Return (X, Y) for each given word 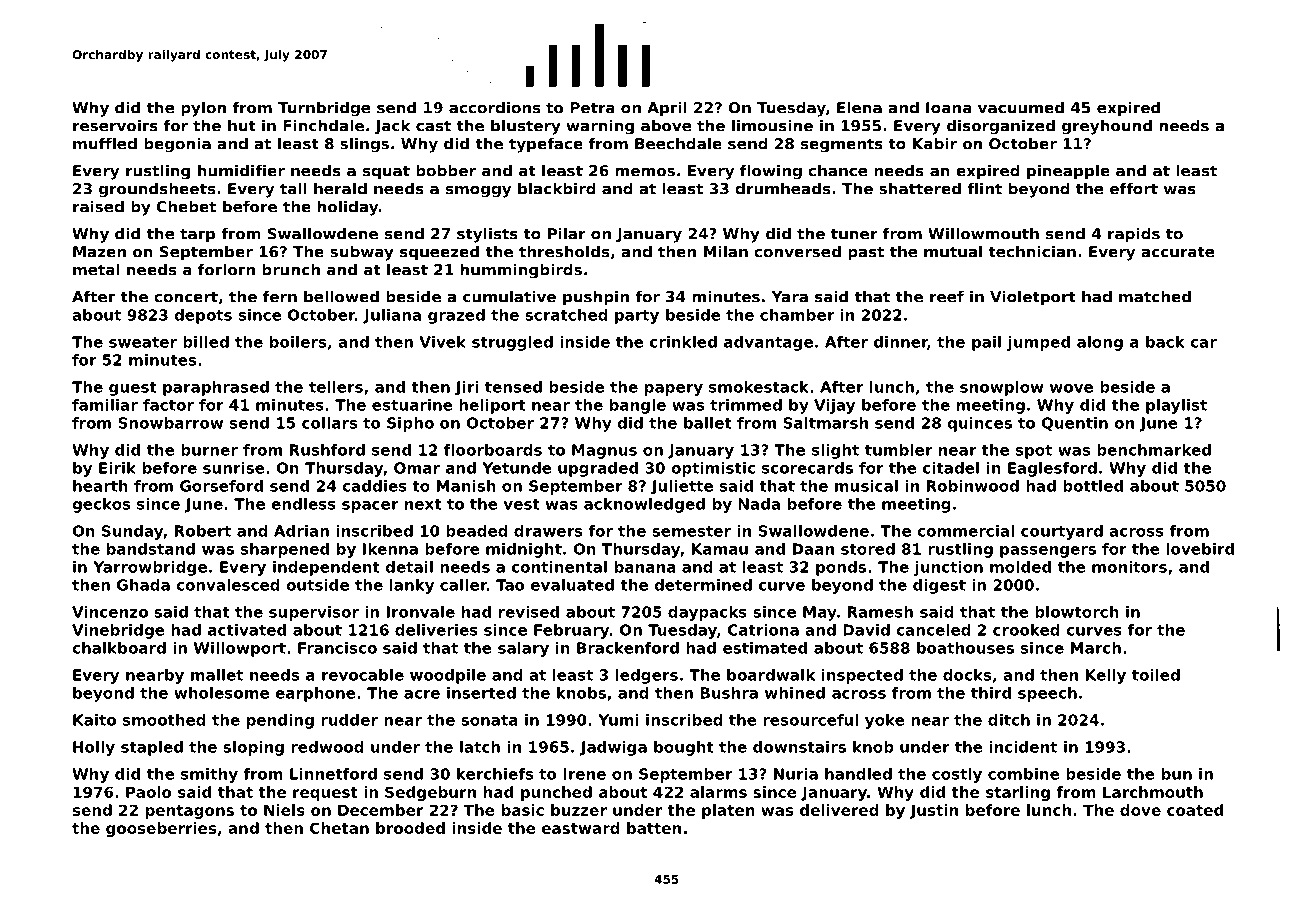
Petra (592, 108)
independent (326, 568)
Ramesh (880, 612)
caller (463, 585)
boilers (298, 342)
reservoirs (115, 125)
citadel (951, 468)
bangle (638, 406)
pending (280, 721)
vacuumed (1021, 107)
